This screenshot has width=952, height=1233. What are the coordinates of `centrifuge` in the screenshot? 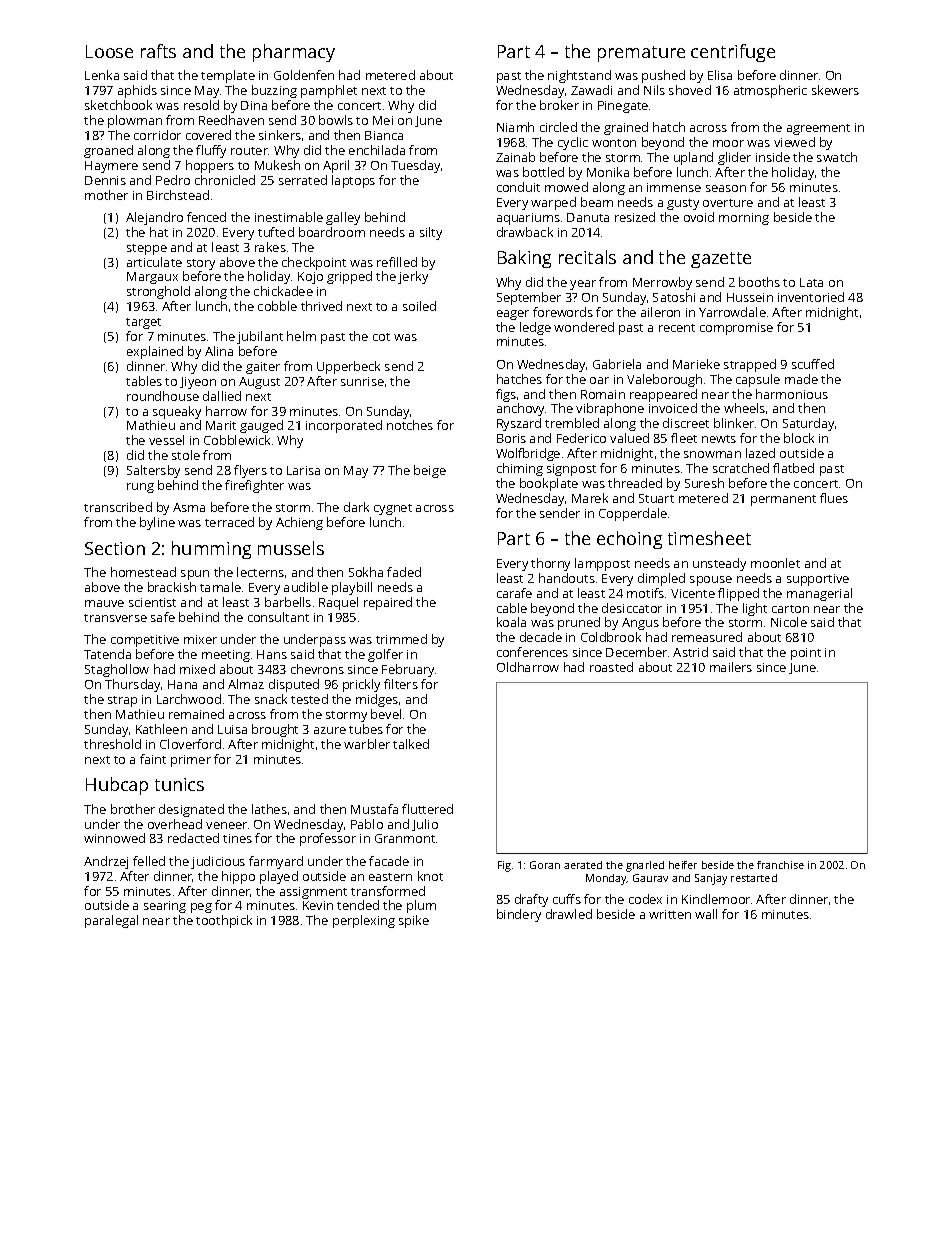 It's located at (733, 53).
